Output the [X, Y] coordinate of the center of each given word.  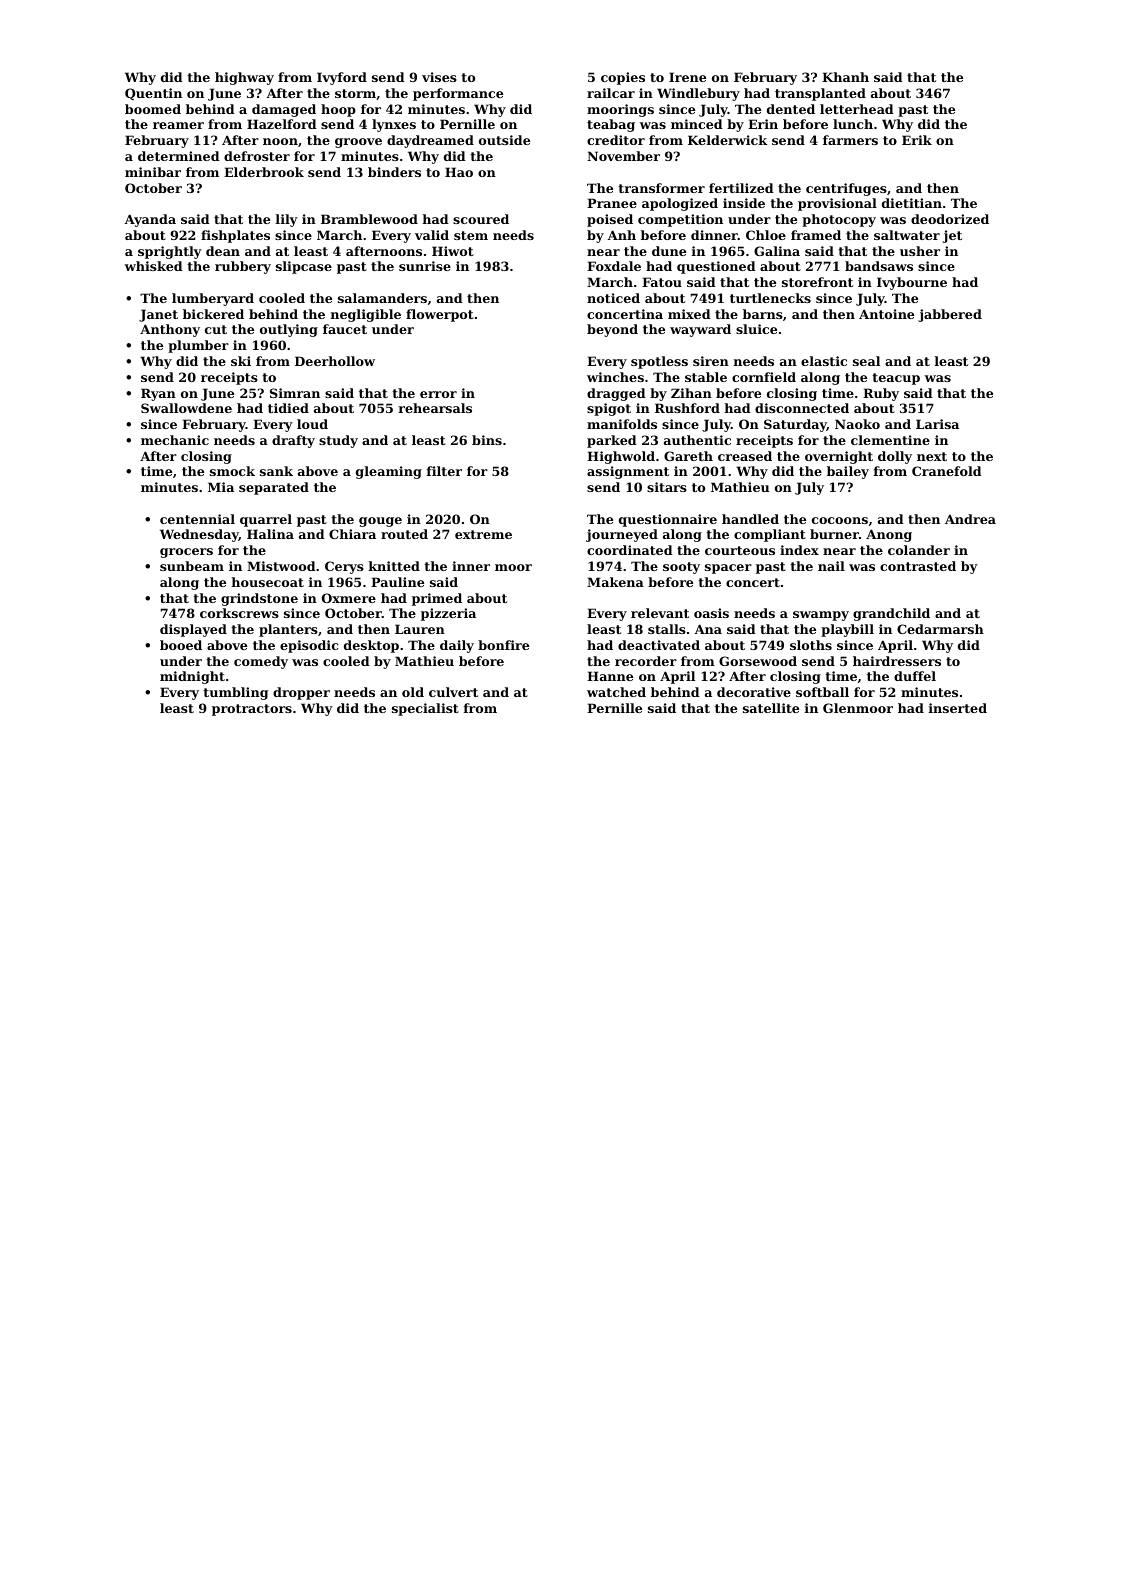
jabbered [950, 315]
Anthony [170, 330]
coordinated [630, 550]
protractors [252, 710]
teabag [611, 125]
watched [616, 692]
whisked [154, 266]
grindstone [259, 599]
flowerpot [440, 315]
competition [680, 220]
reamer [178, 125]
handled [750, 519]
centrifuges [846, 189]
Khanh [845, 77]
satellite [771, 708]
